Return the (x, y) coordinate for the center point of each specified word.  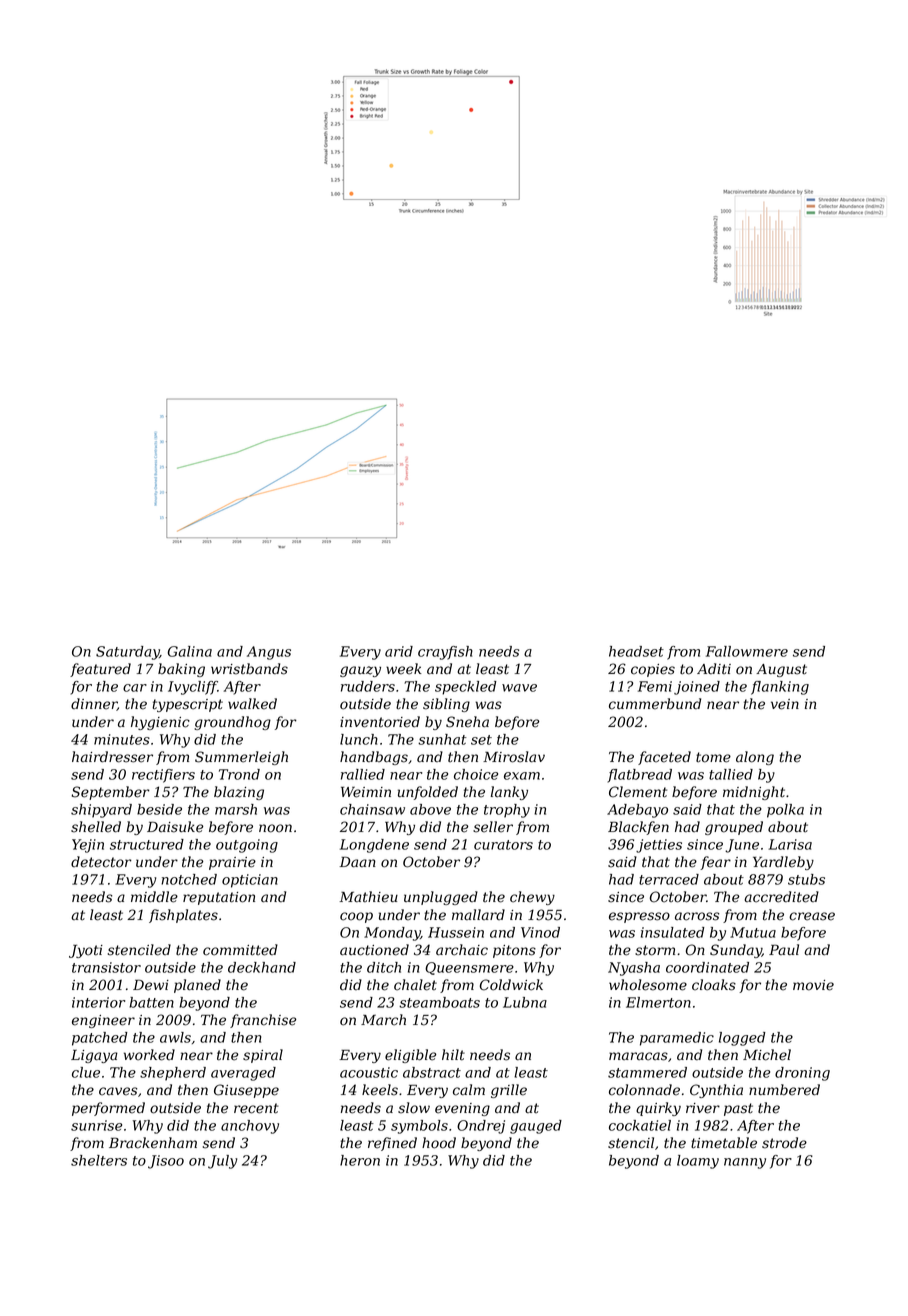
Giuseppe (246, 1091)
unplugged (441, 898)
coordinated (707, 967)
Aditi (714, 668)
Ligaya (94, 1056)
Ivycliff (193, 688)
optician (250, 881)
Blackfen (638, 828)
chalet (415, 985)
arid (399, 651)
